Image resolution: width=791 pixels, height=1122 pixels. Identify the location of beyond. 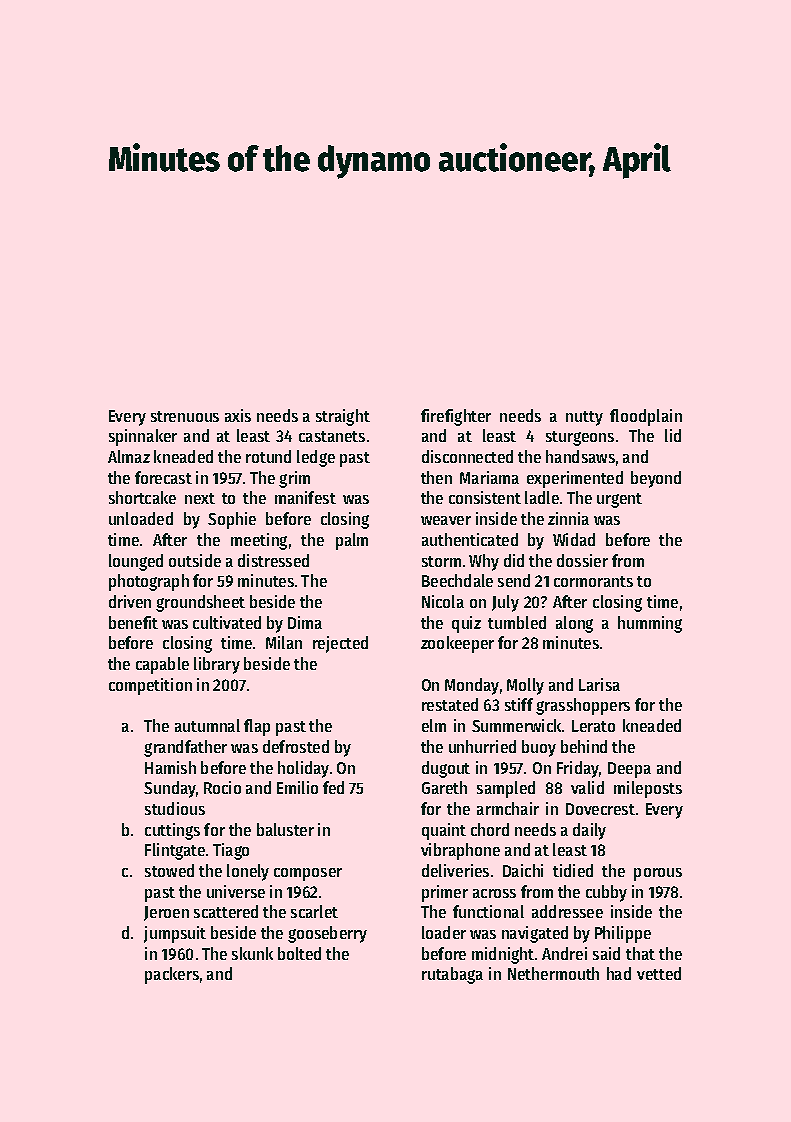
(656, 479).
